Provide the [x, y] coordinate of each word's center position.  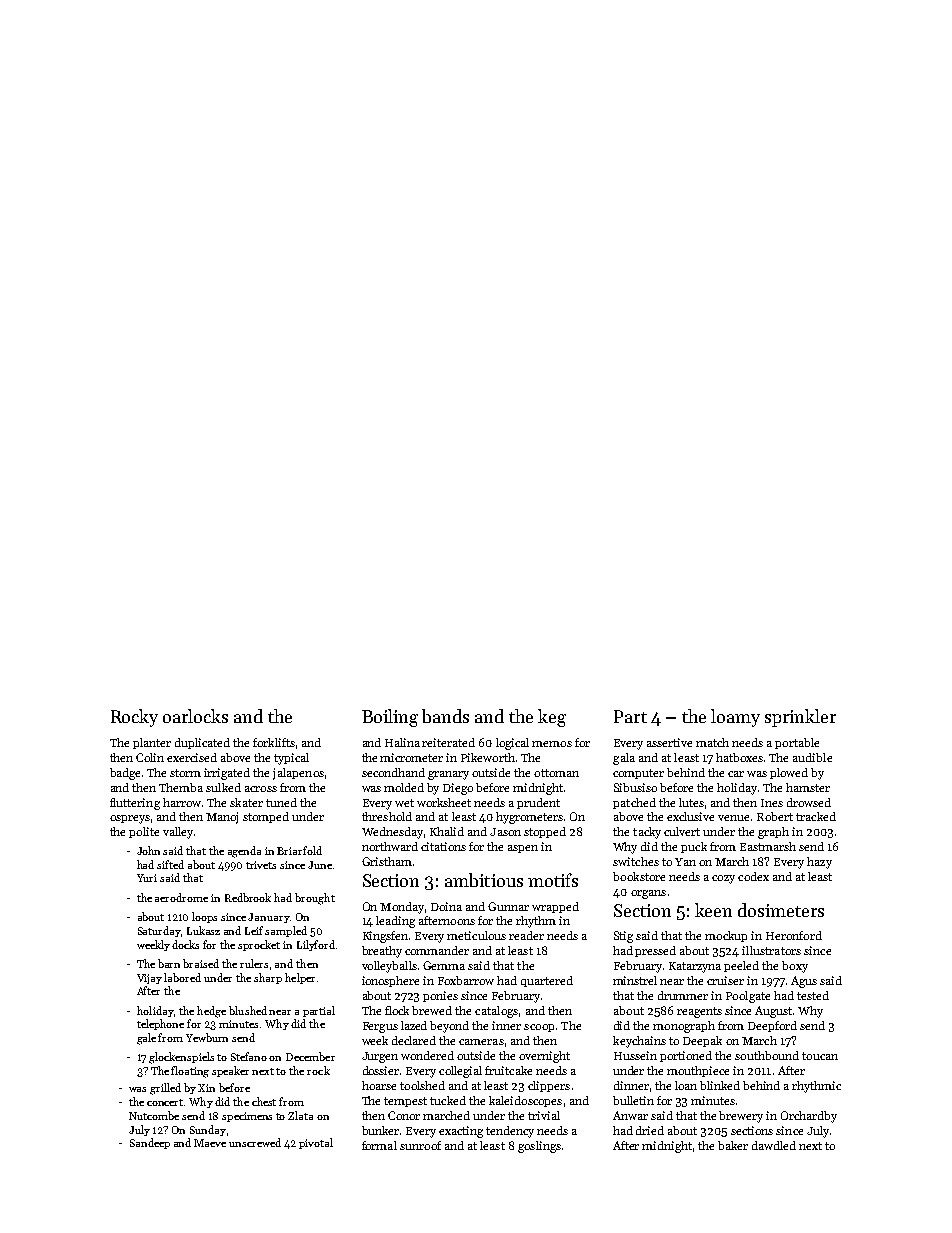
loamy [735, 718]
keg [552, 718]
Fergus [380, 1027]
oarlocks [195, 716]
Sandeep [150, 1143]
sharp [268, 978]
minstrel [635, 980]
